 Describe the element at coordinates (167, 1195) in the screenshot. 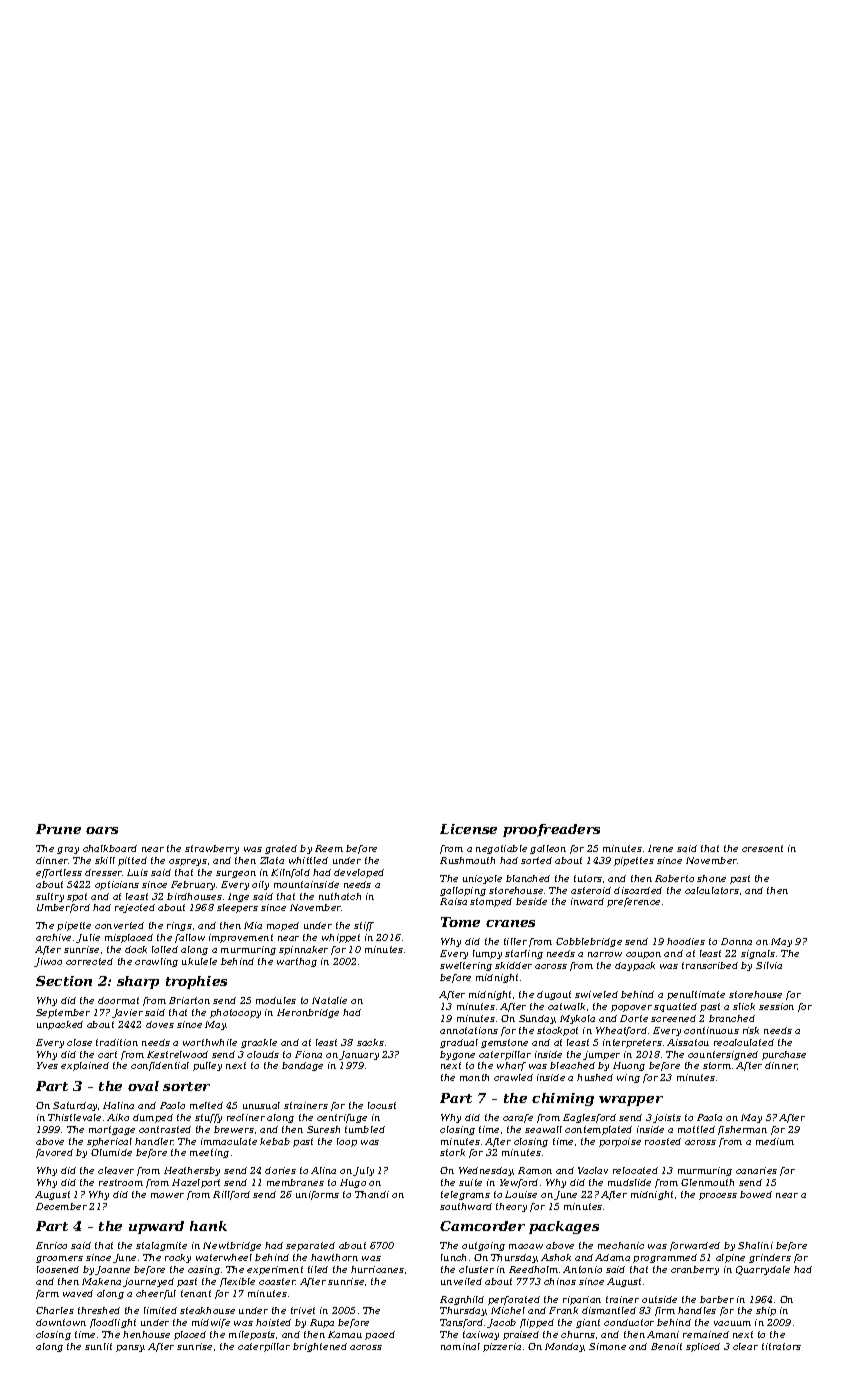

I see `mower` at that location.
